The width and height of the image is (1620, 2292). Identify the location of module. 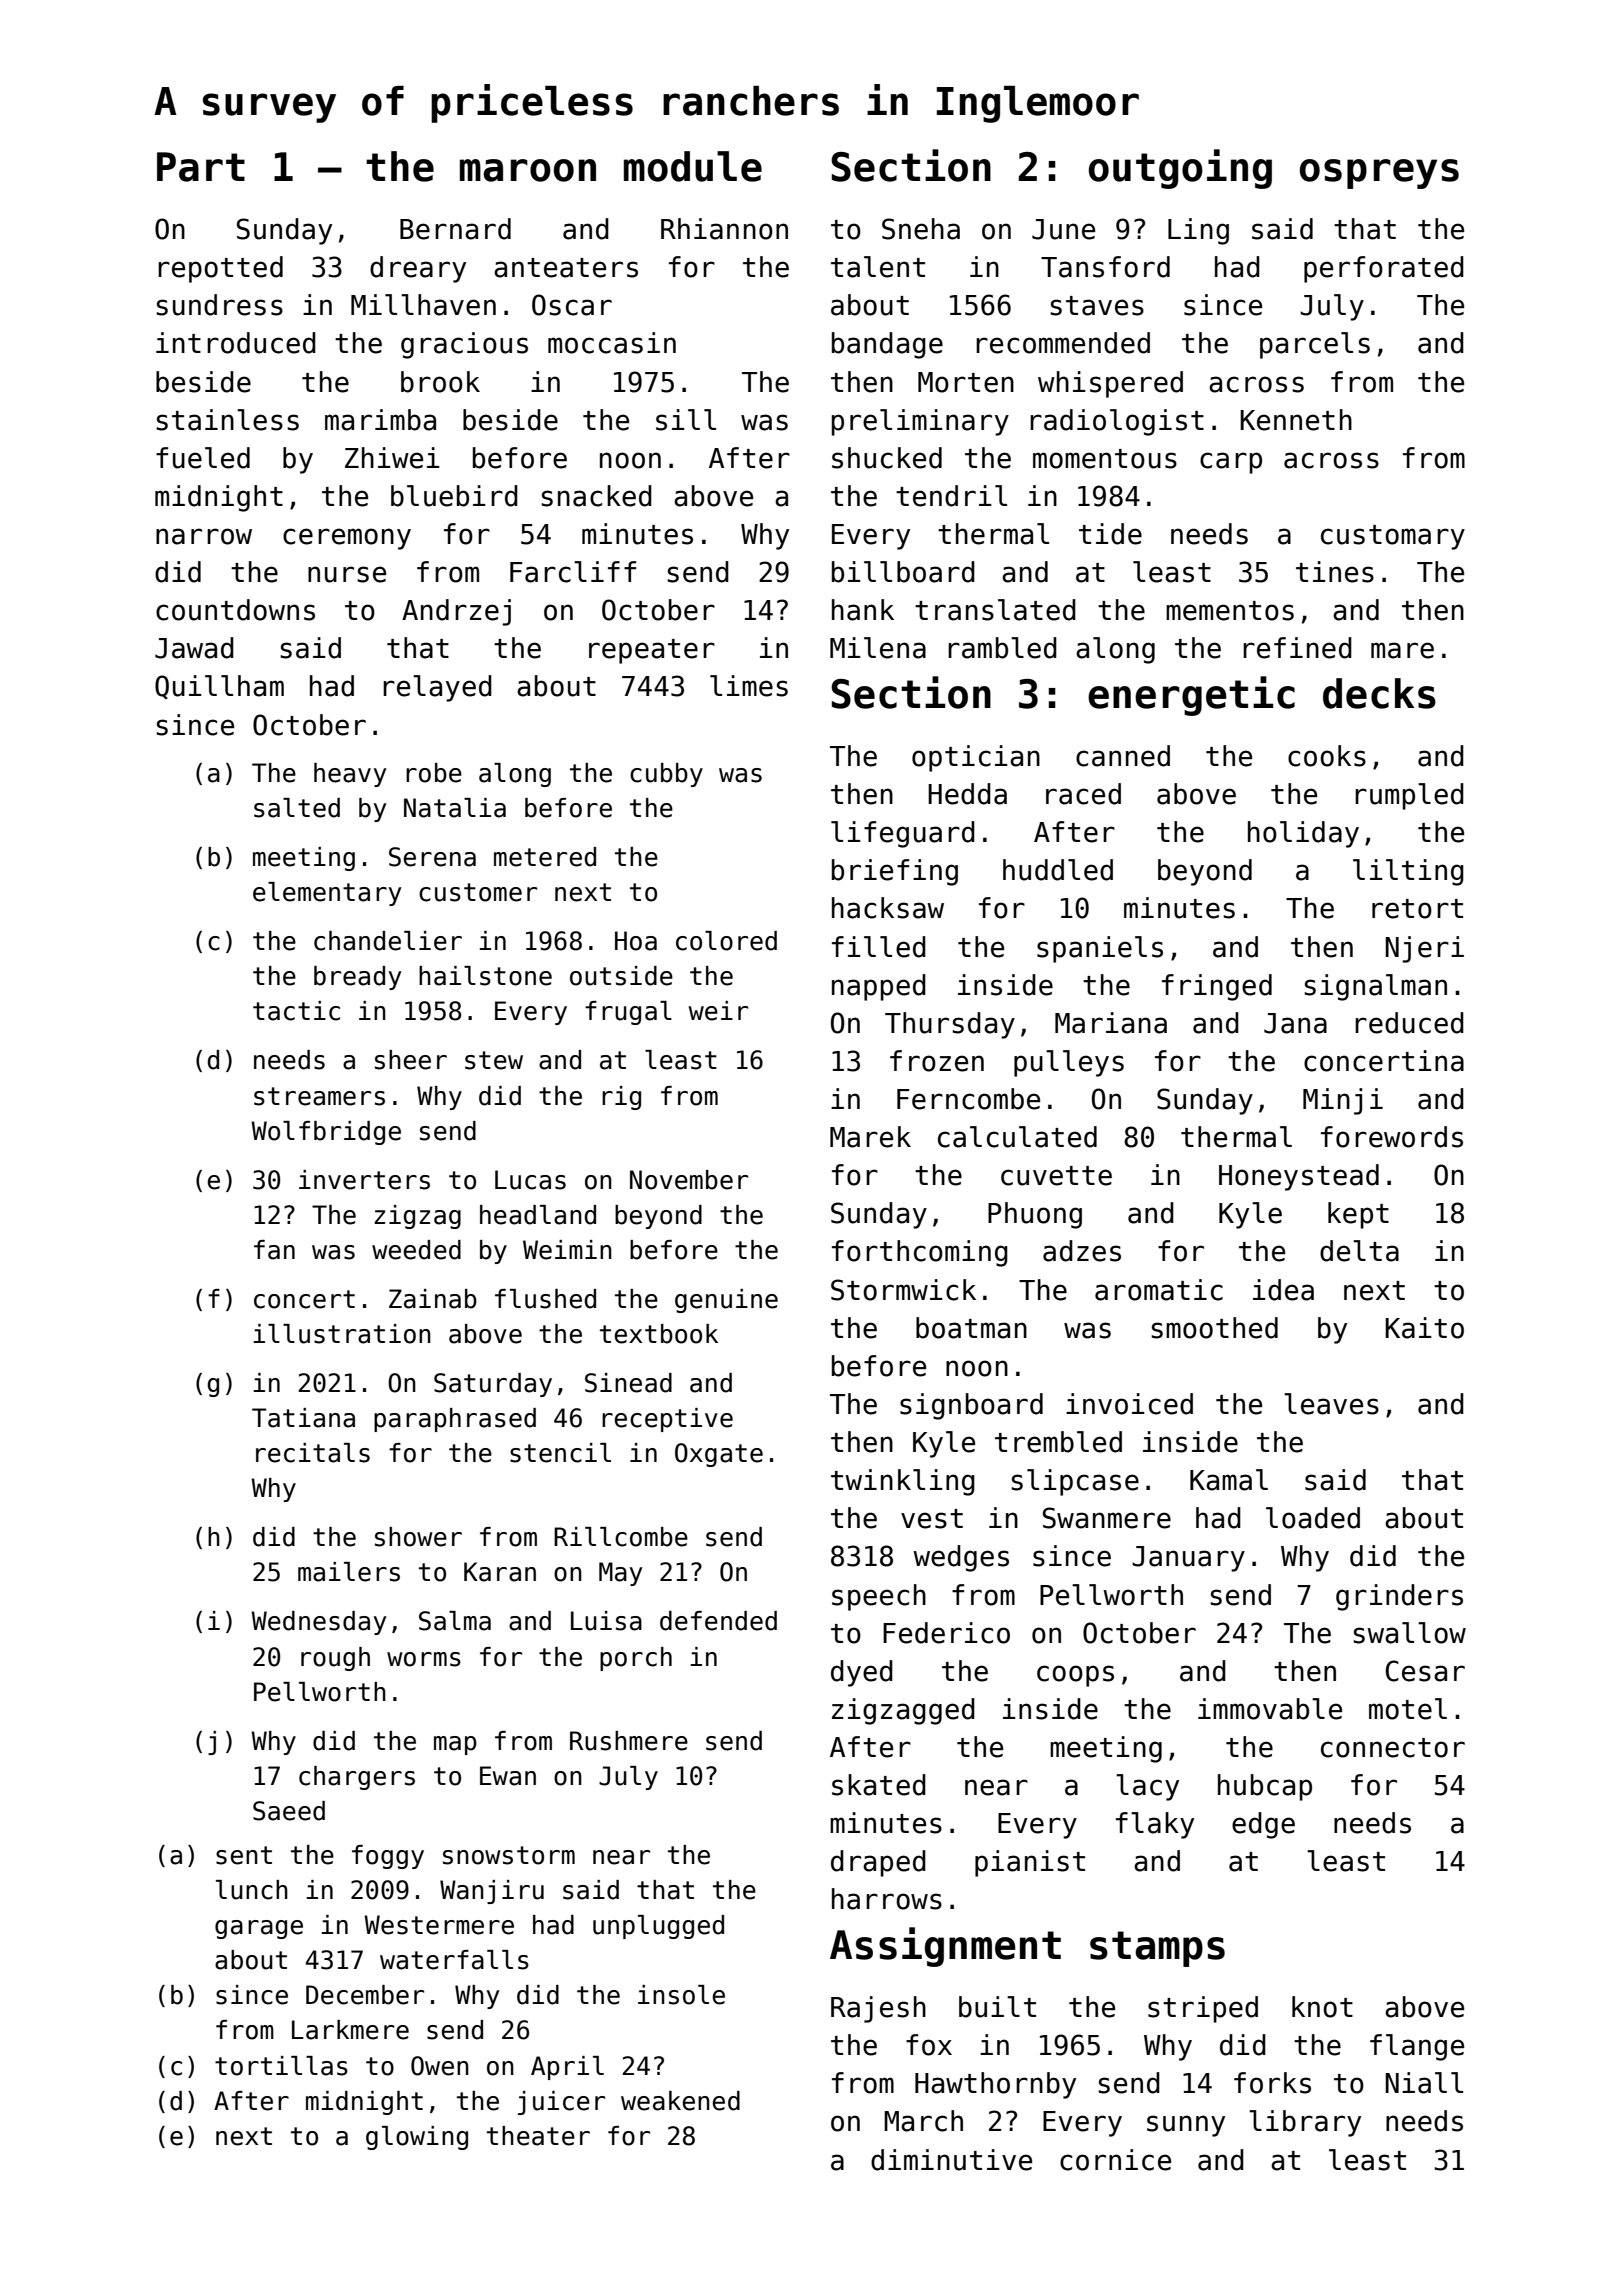
(693, 166).
